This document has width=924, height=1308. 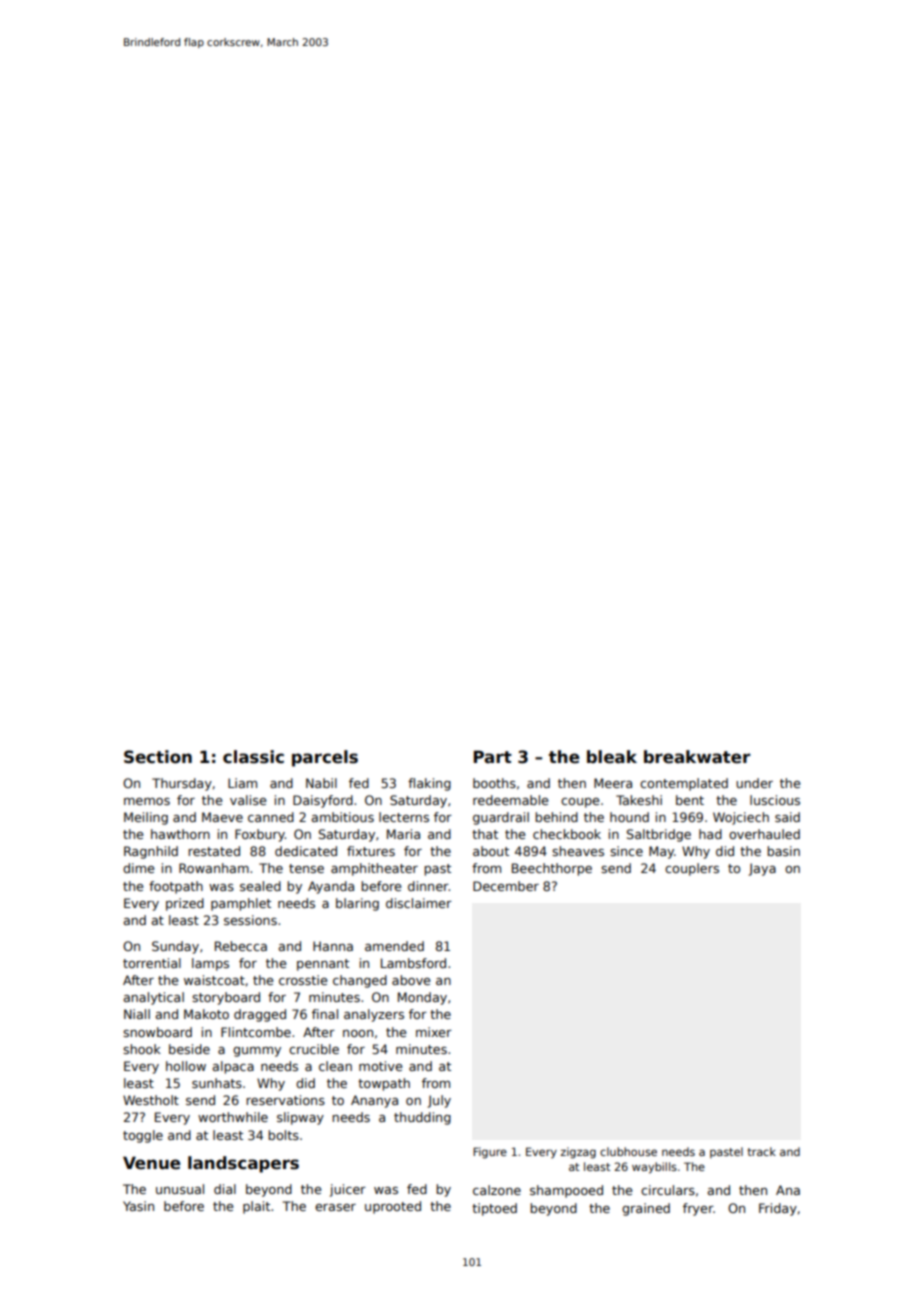 What do you see at coordinates (357, 904) in the document?
I see `blaring` at bounding box center [357, 904].
